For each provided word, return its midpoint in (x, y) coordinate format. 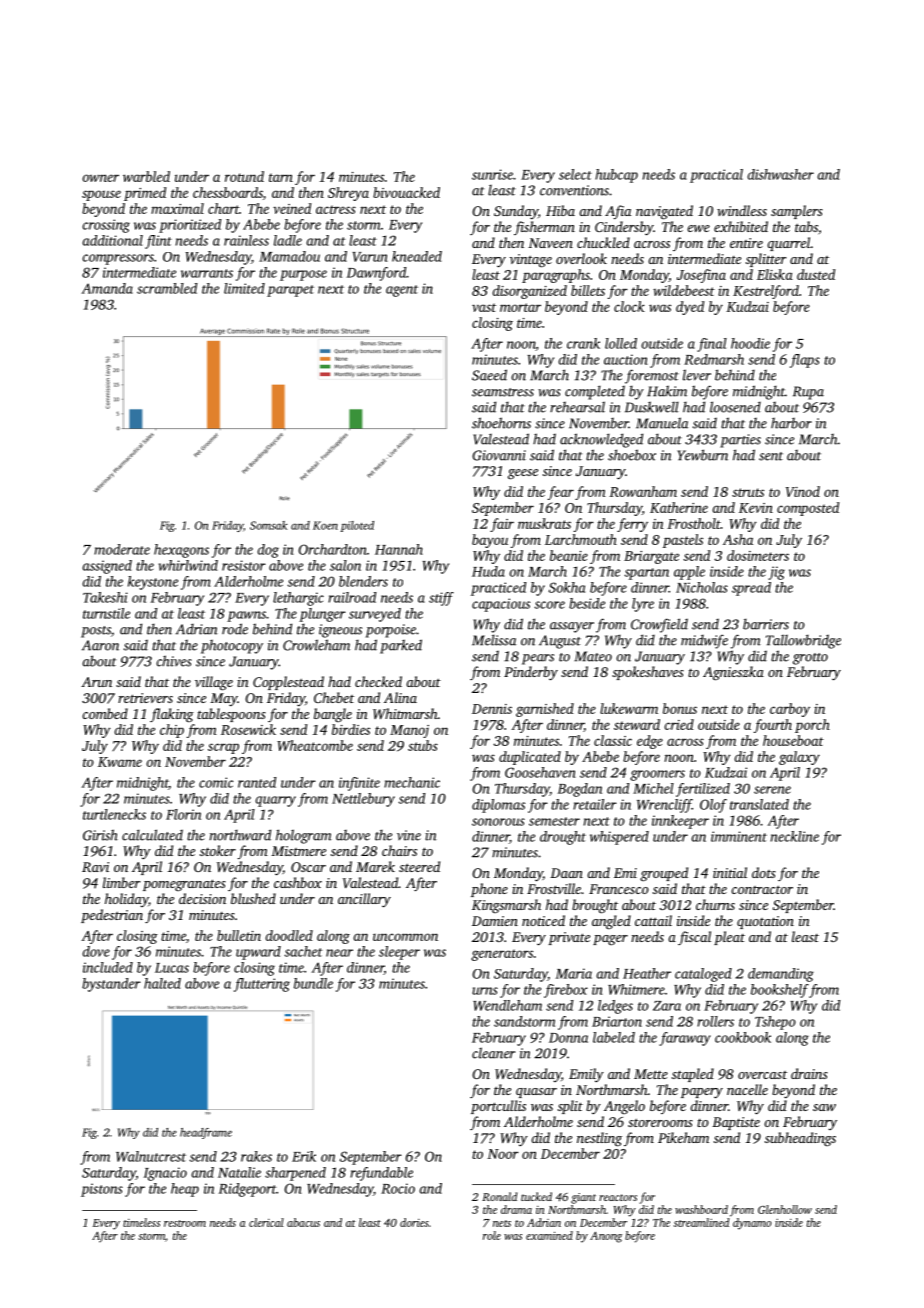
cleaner (493, 1053)
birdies (351, 729)
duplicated (530, 758)
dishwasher (781, 174)
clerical (266, 1222)
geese (523, 474)
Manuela (662, 423)
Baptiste (736, 1123)
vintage (531, 261)
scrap (223, 748)
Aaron (100, 645)
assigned (107, 567)
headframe (206, 1133)
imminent (739, 836)
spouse (101, 195)
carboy (790, 710)
